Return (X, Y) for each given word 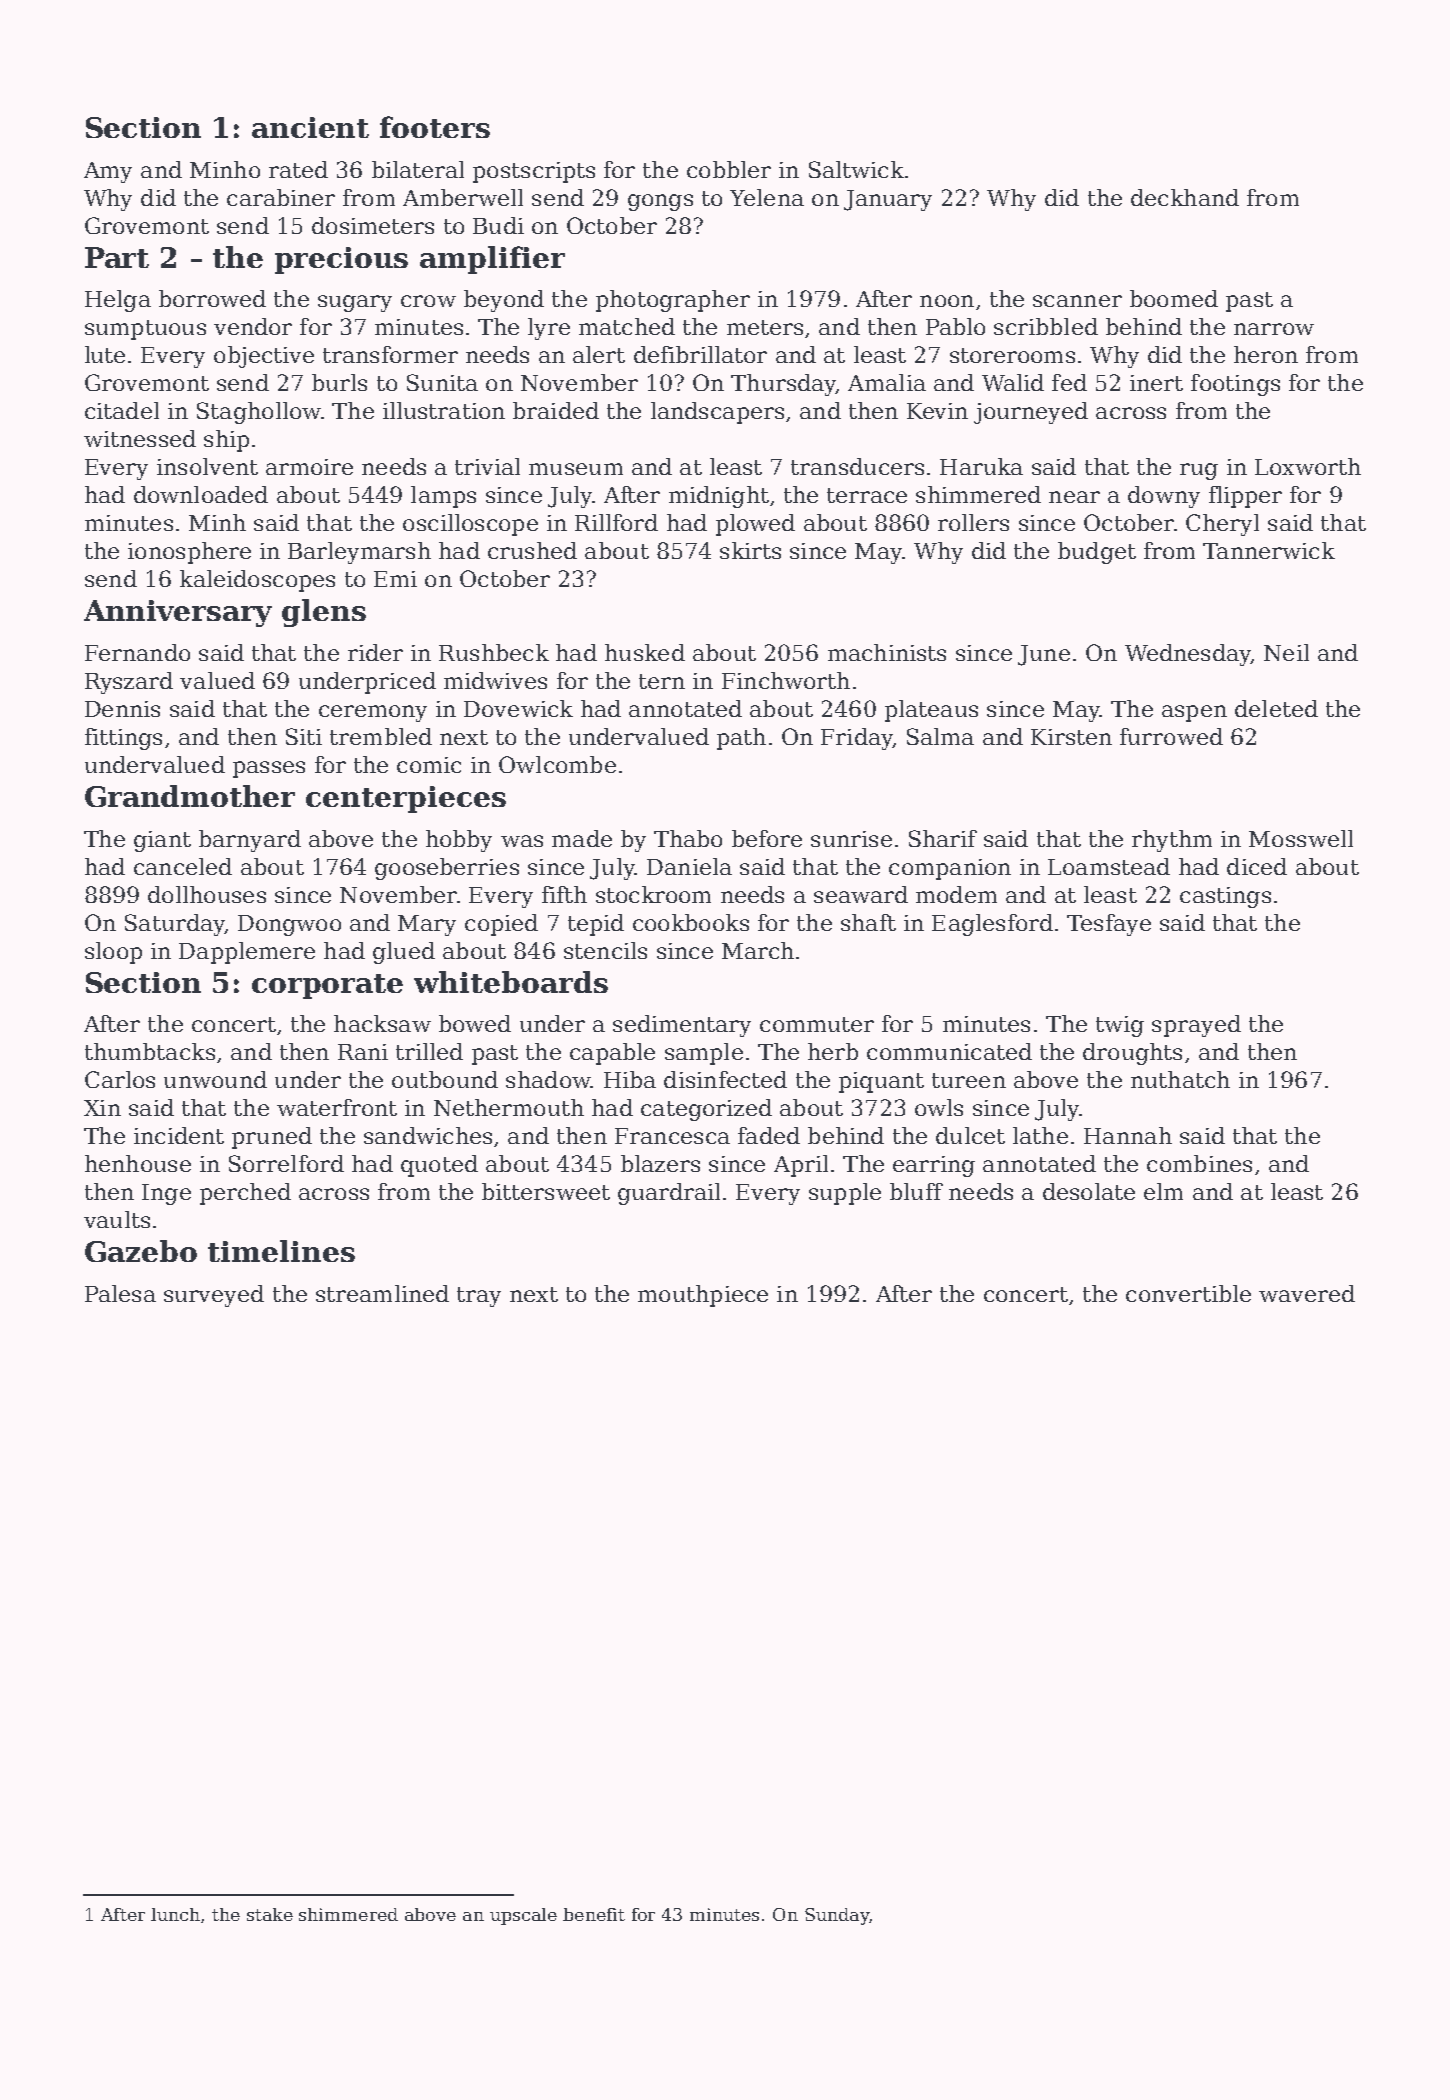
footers (435, 127)
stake (270, 1914)
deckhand (1185, 197)
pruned (272, 1138)
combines (1199, 1163)
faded (769, 1135)
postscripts (534, 172)
